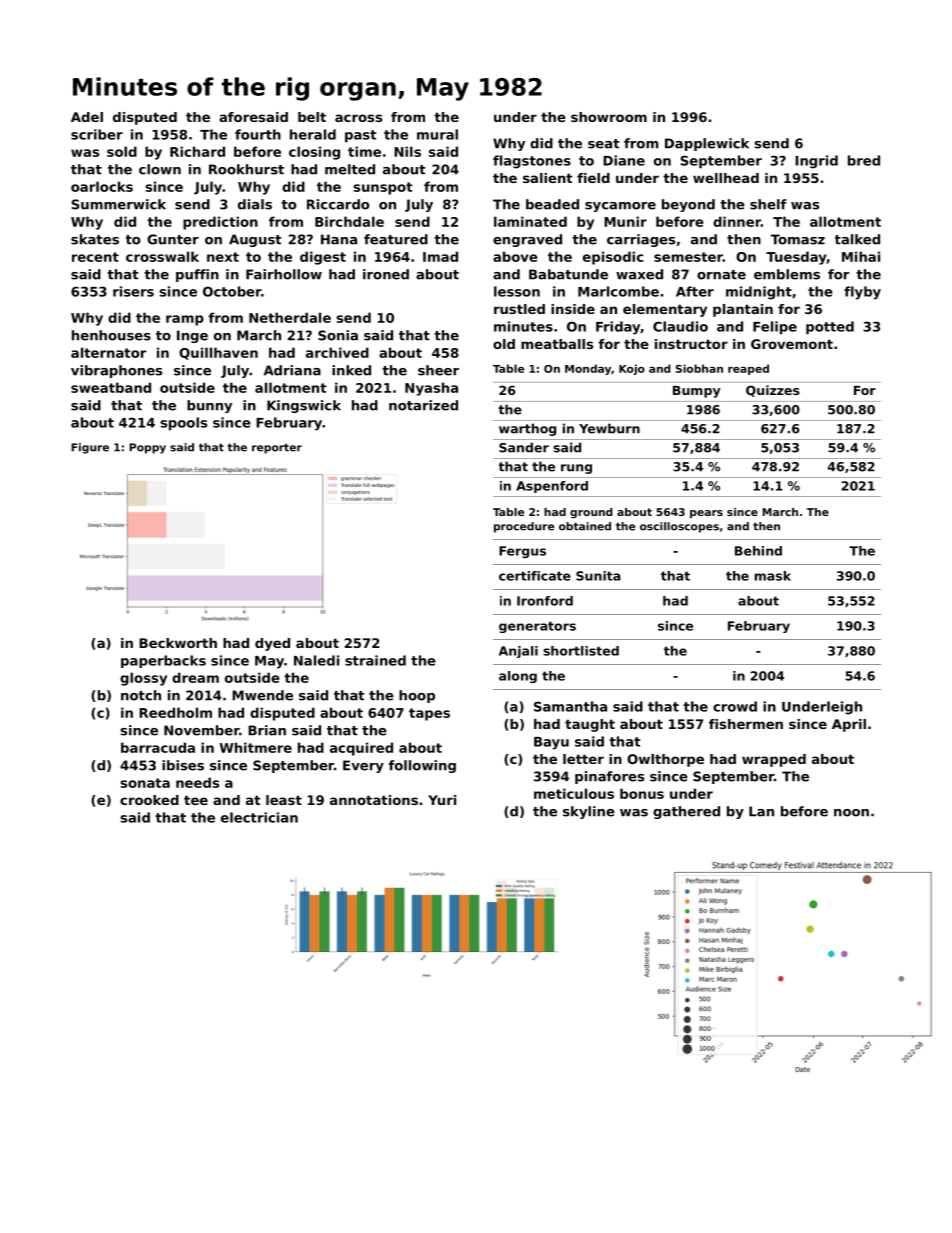  I want to click on Ingrid, so click(816, 162).
